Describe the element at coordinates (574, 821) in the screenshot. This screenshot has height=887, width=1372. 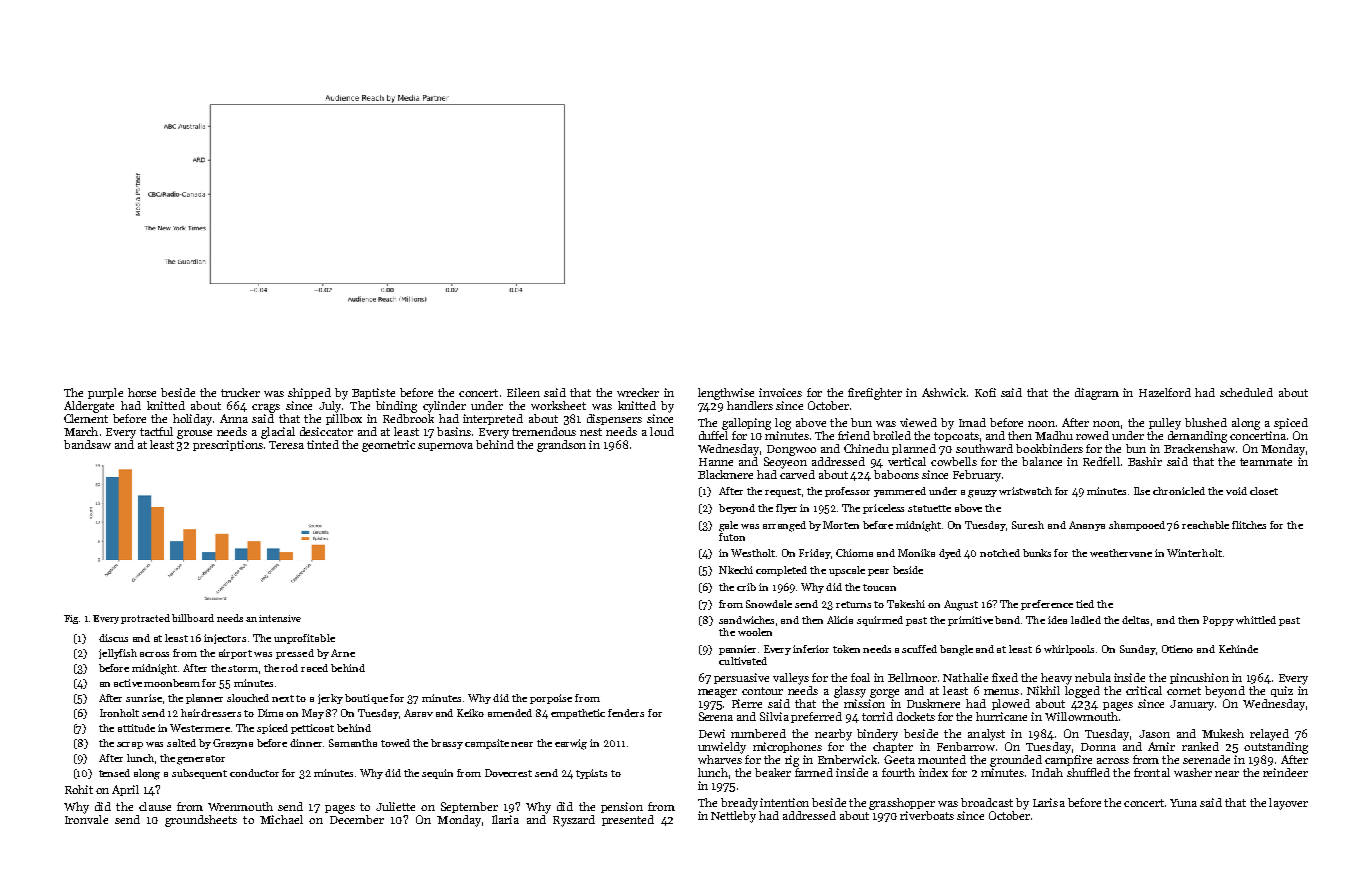
I see `Ryszard` at that location.
